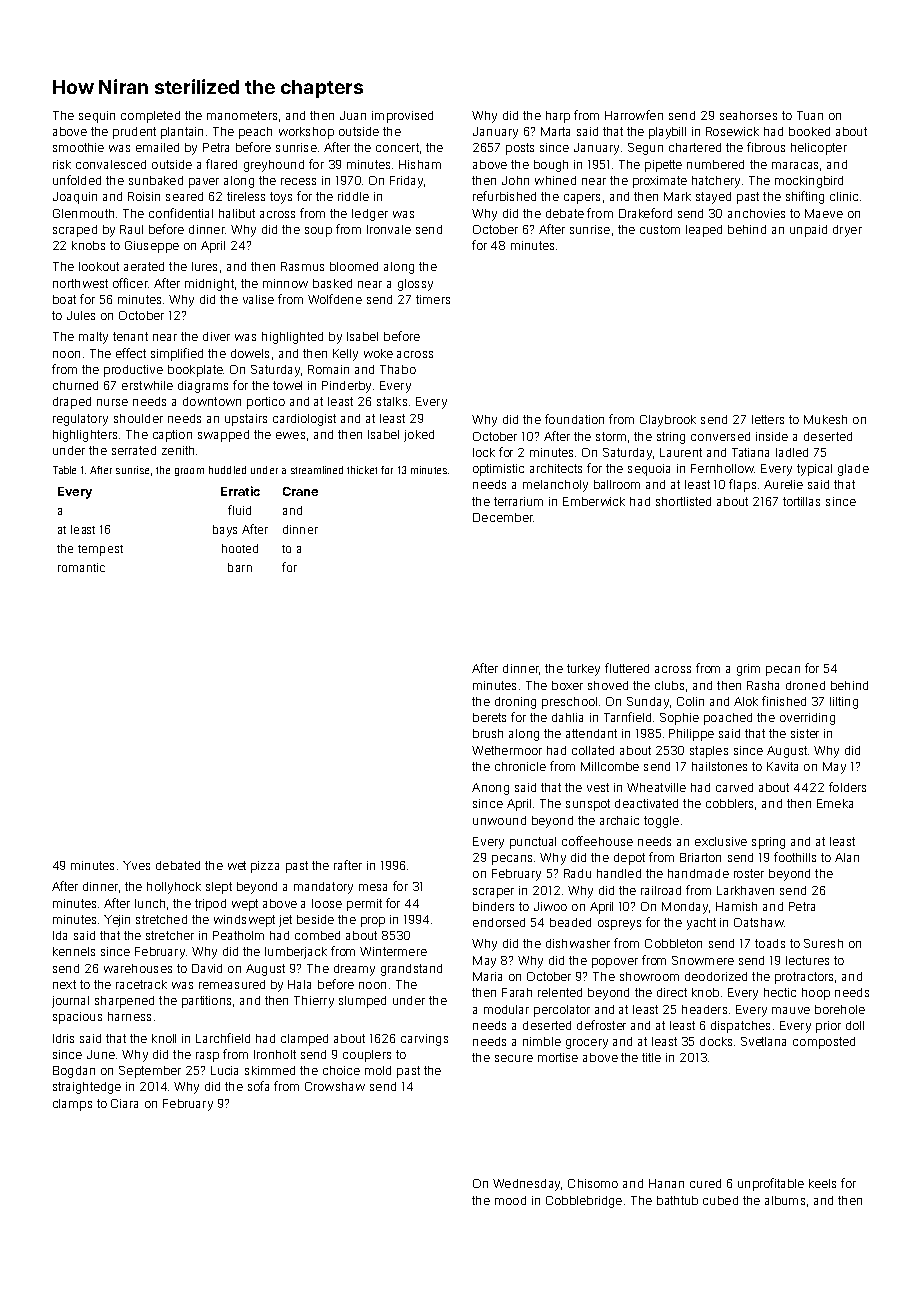 This screenshot has width=924, height=1308. I want to click on clamps, so click(72, 1105).
